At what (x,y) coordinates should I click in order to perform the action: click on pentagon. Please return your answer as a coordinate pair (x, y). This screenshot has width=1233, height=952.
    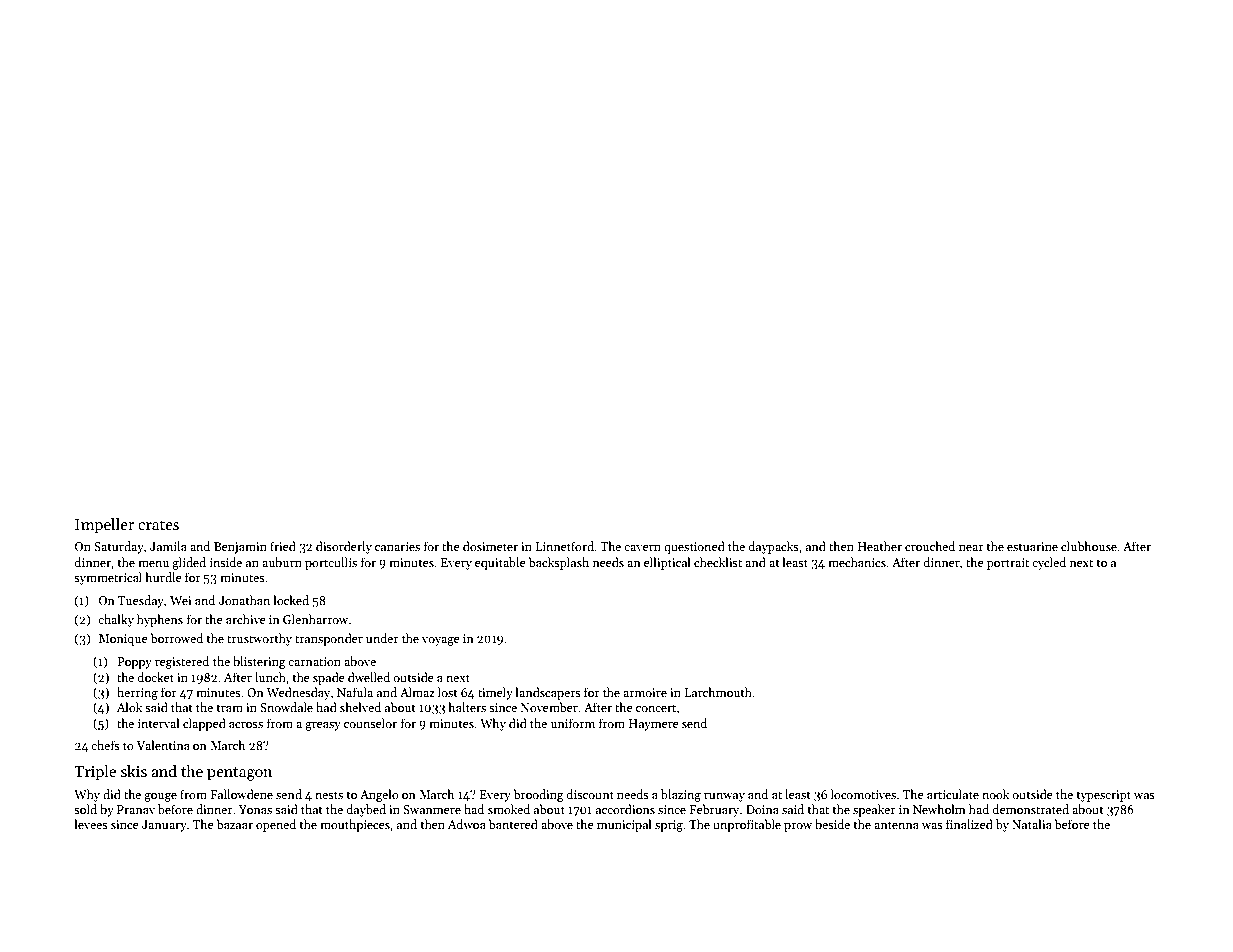
    Looking at the image, I should click on (239, 774).
